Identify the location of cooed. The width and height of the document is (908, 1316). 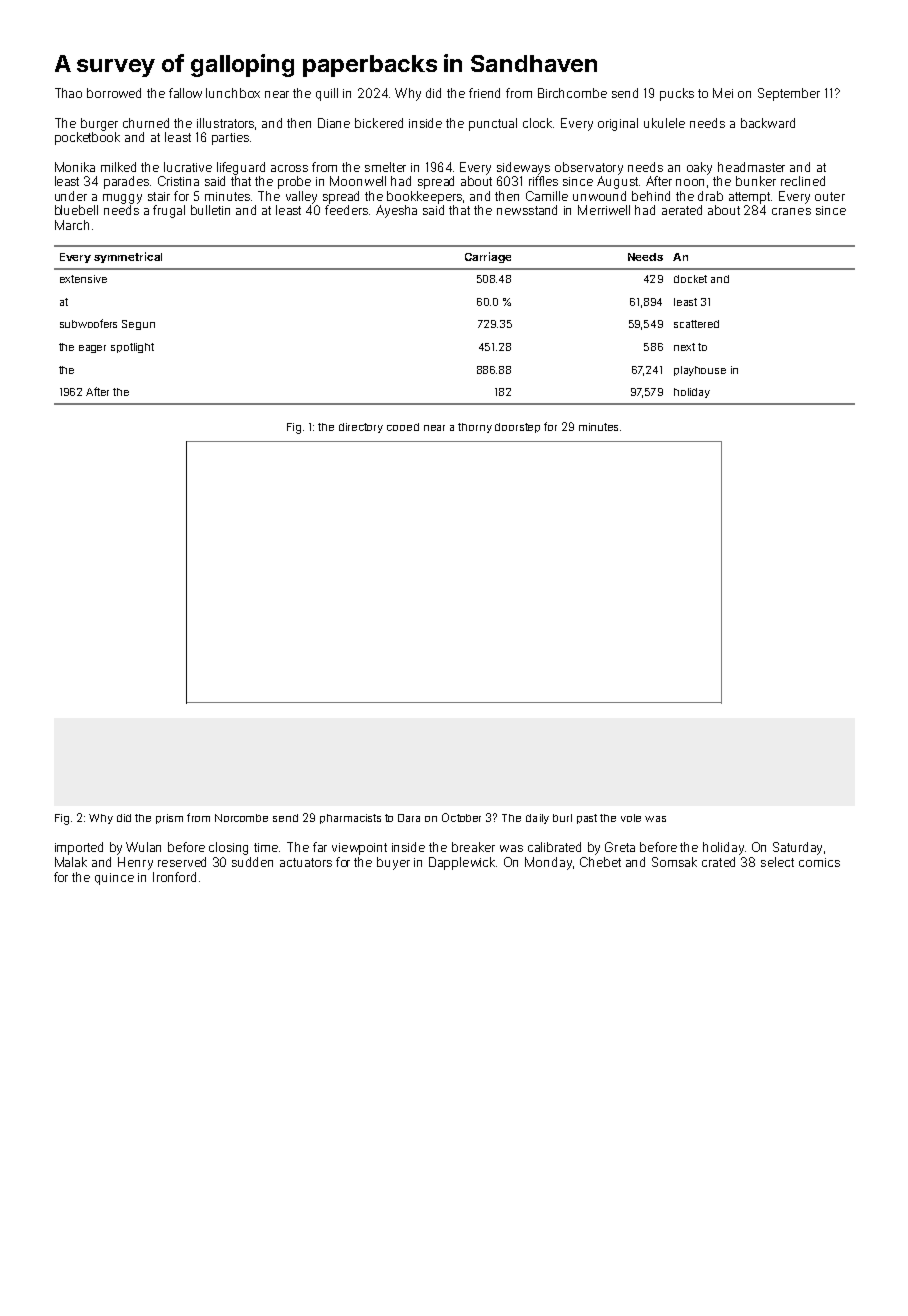
(403, 427).
